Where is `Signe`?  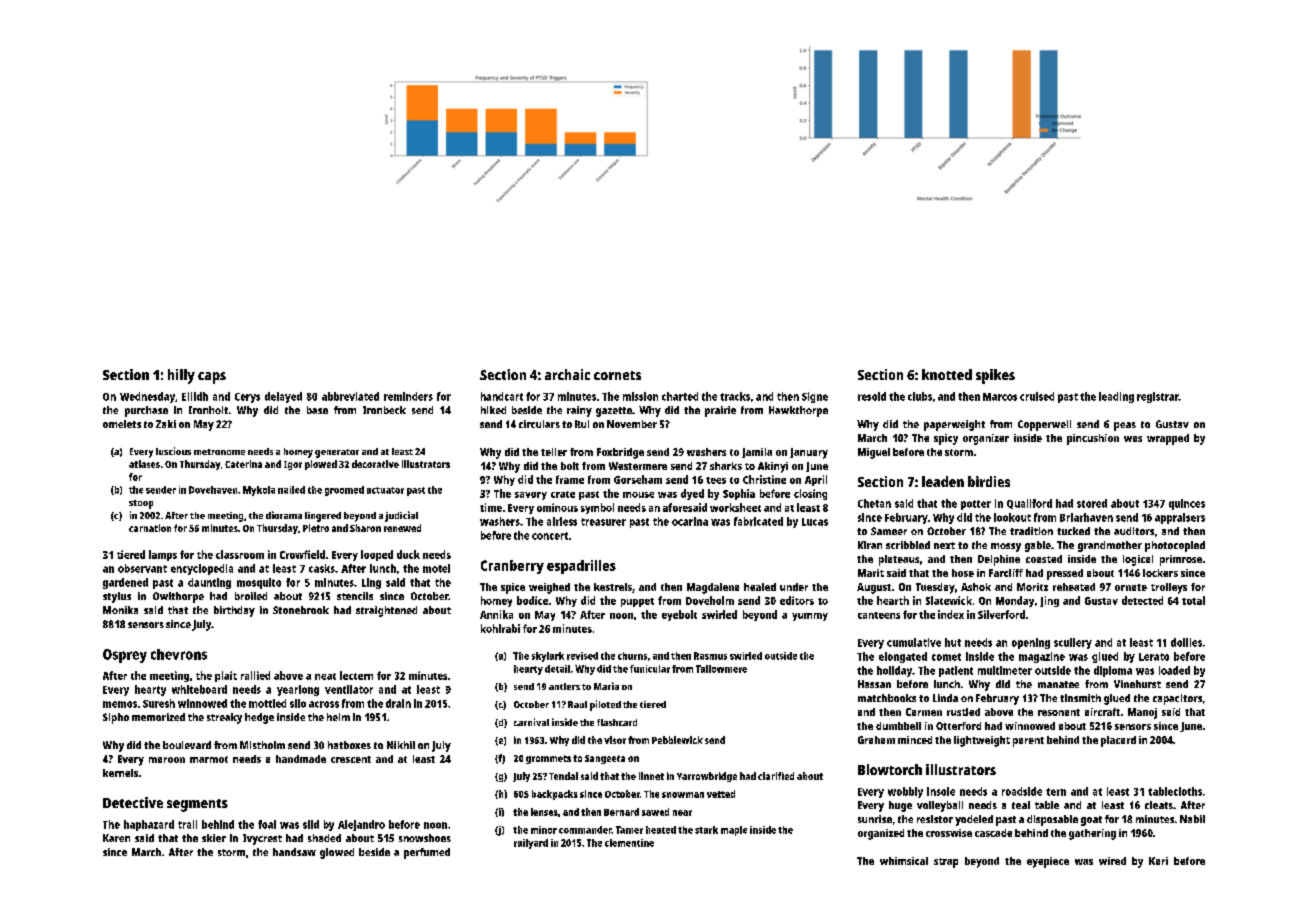 Signe is located at coordinates (815, 397).
